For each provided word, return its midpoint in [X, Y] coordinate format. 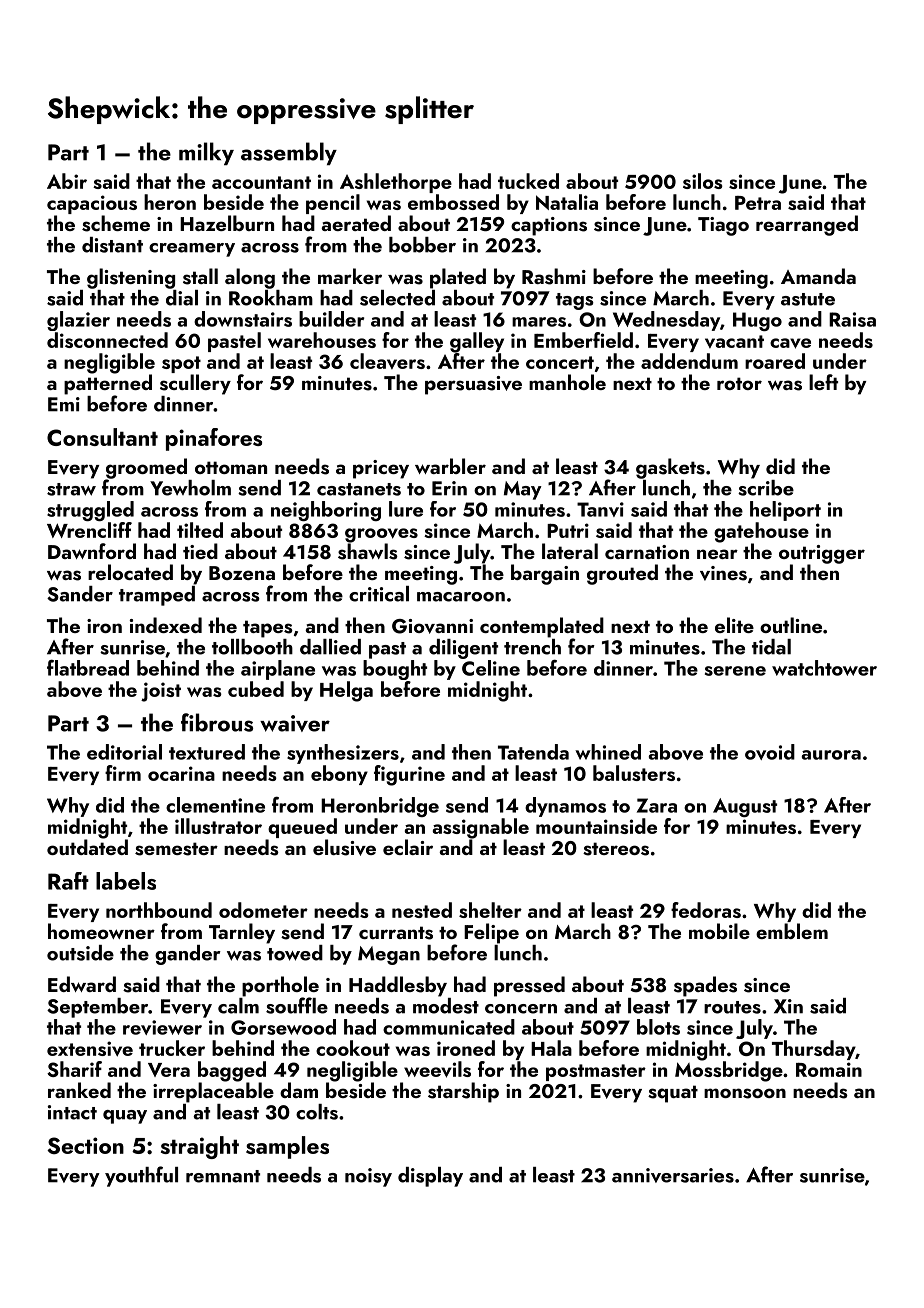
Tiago [723, 226]
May [523, 490]
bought [395, 670]
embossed [453, 202]
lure [406, 509]
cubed [256, 689]
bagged [232, 1071]
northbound [159, 910]
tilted [200, 530]
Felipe [491, 933]
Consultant [102, 437]
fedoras [706, 910]
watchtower [824, 668]
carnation [647, 552]
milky [206, 153]
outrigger [822, 554]
